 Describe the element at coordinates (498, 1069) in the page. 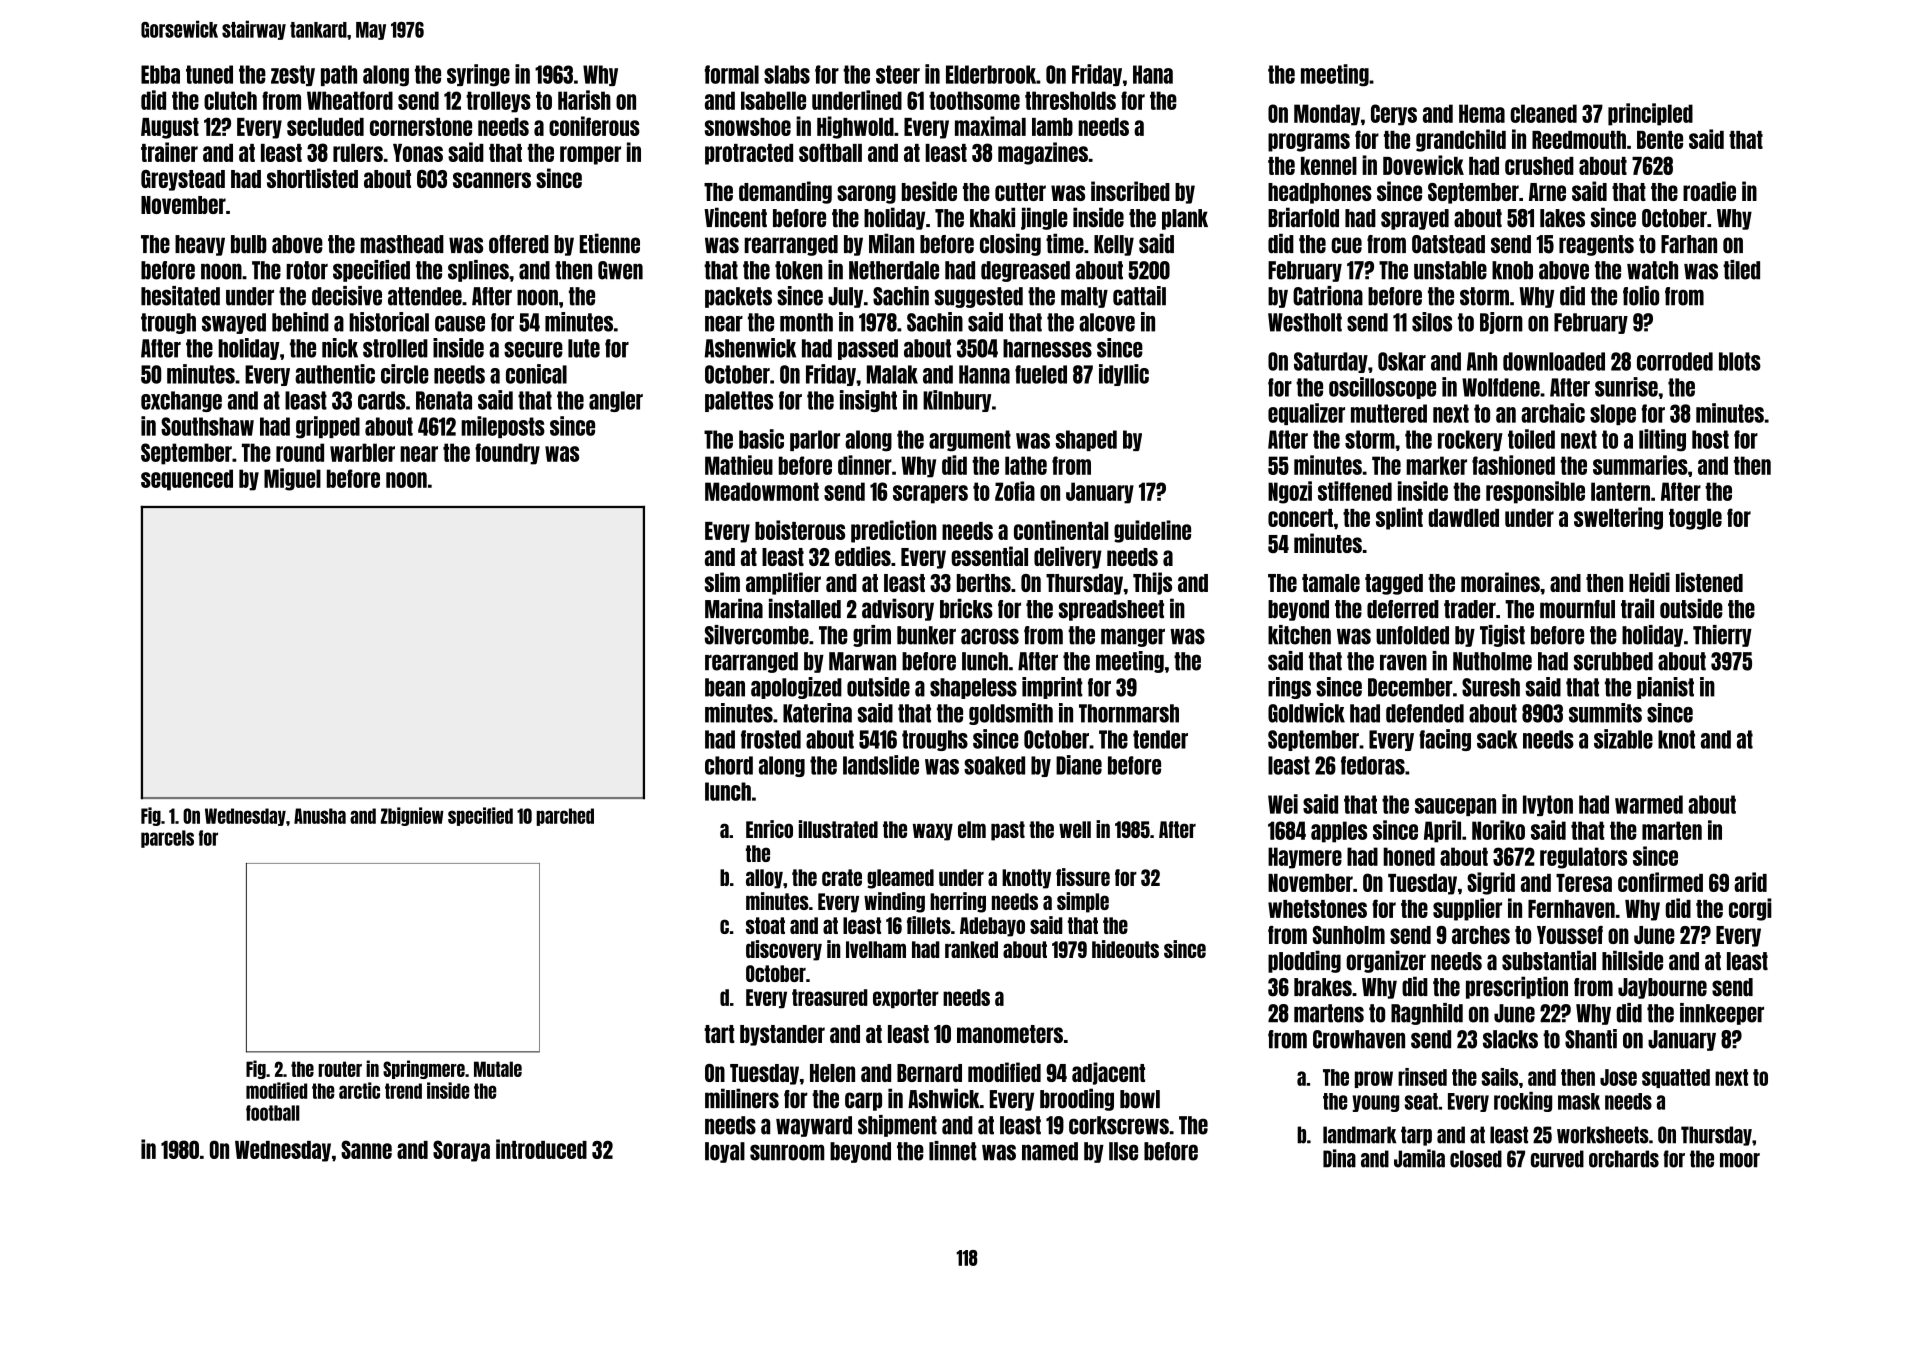

I see `Mutale` at that location.
